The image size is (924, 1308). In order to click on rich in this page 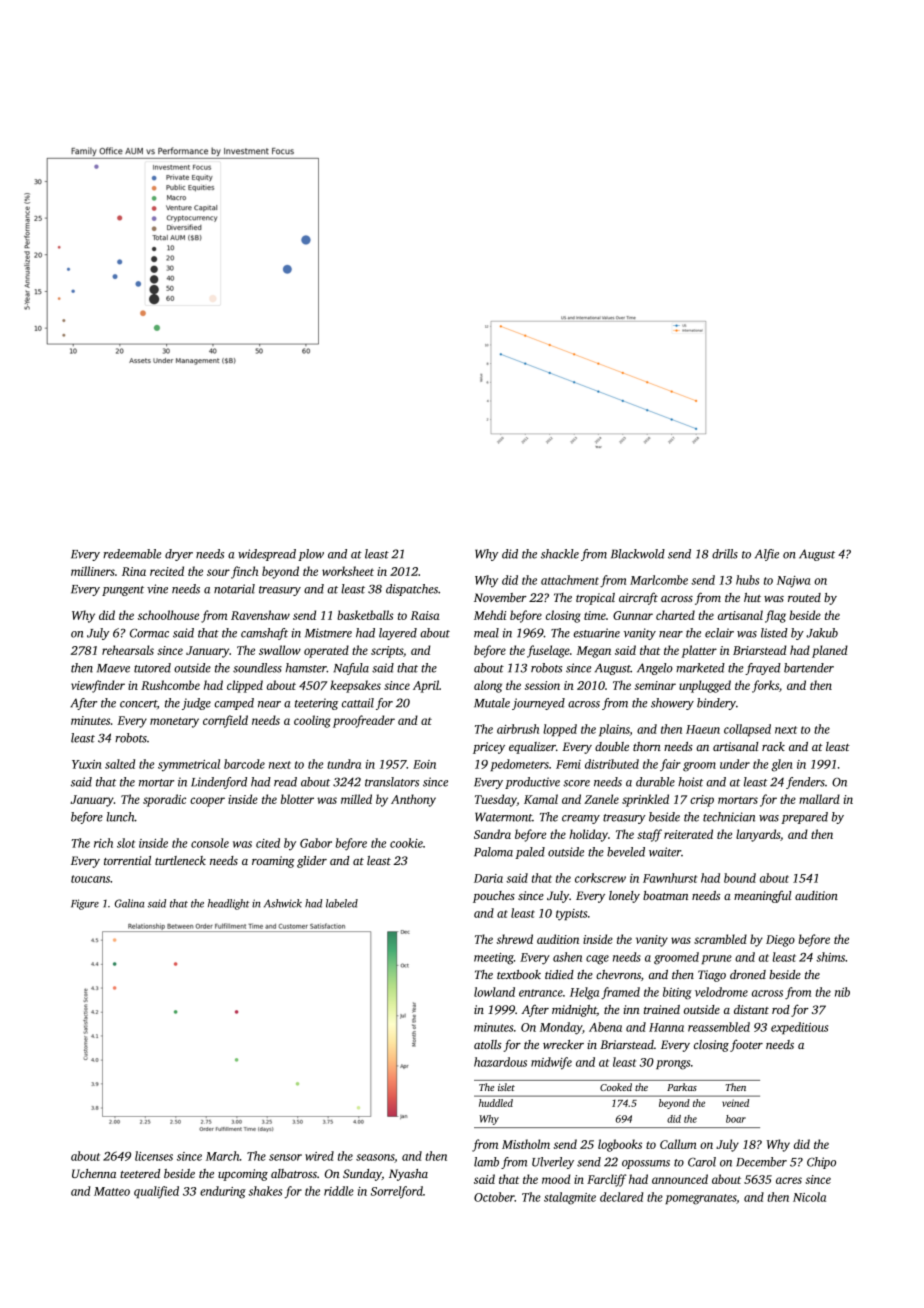, I will do `click(103, 843)`.
